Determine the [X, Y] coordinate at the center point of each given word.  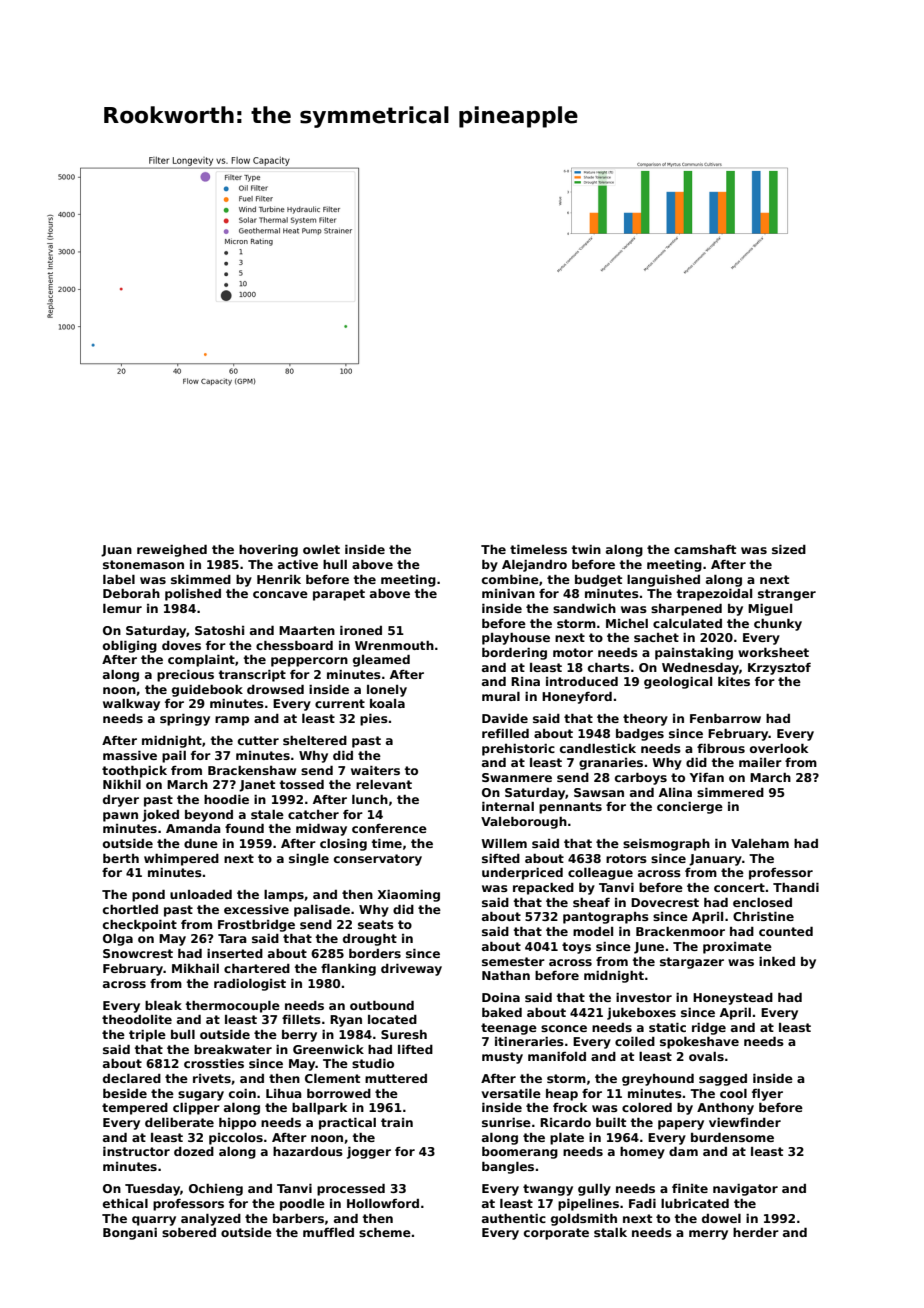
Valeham [760, 843]
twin [586, 549]
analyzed [211, 1220]
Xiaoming [409, 896]
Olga [118, 940]
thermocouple [233, 1007]
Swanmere [517, 777]
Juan [116, 551]
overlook [779, 748]
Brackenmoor [680, 931]
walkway [131, 705]
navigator [745, 1190]
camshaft [705, 549]
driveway [411, 970]
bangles [508, 1168]
